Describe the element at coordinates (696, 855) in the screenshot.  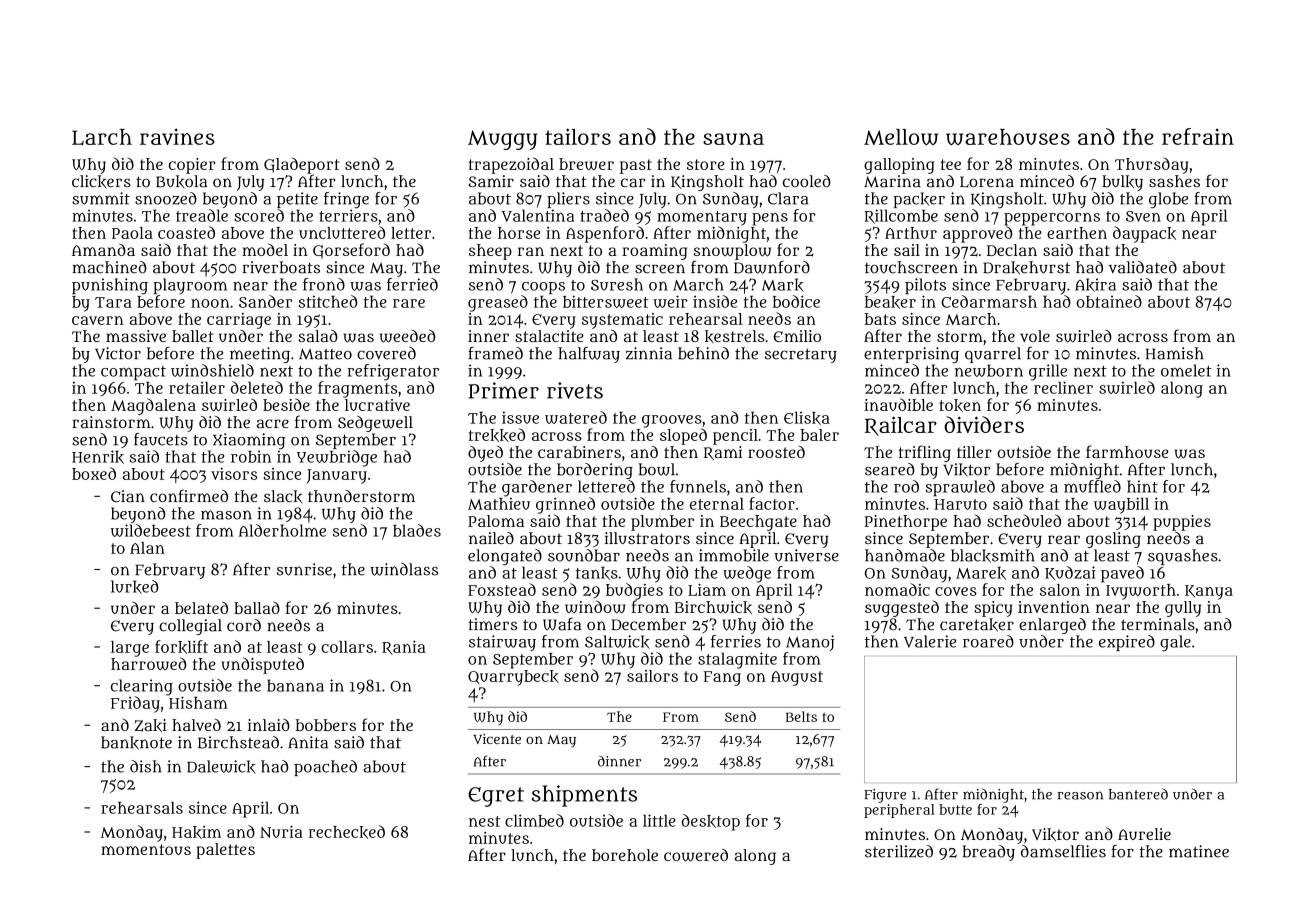
I see `cowered` at that location.
